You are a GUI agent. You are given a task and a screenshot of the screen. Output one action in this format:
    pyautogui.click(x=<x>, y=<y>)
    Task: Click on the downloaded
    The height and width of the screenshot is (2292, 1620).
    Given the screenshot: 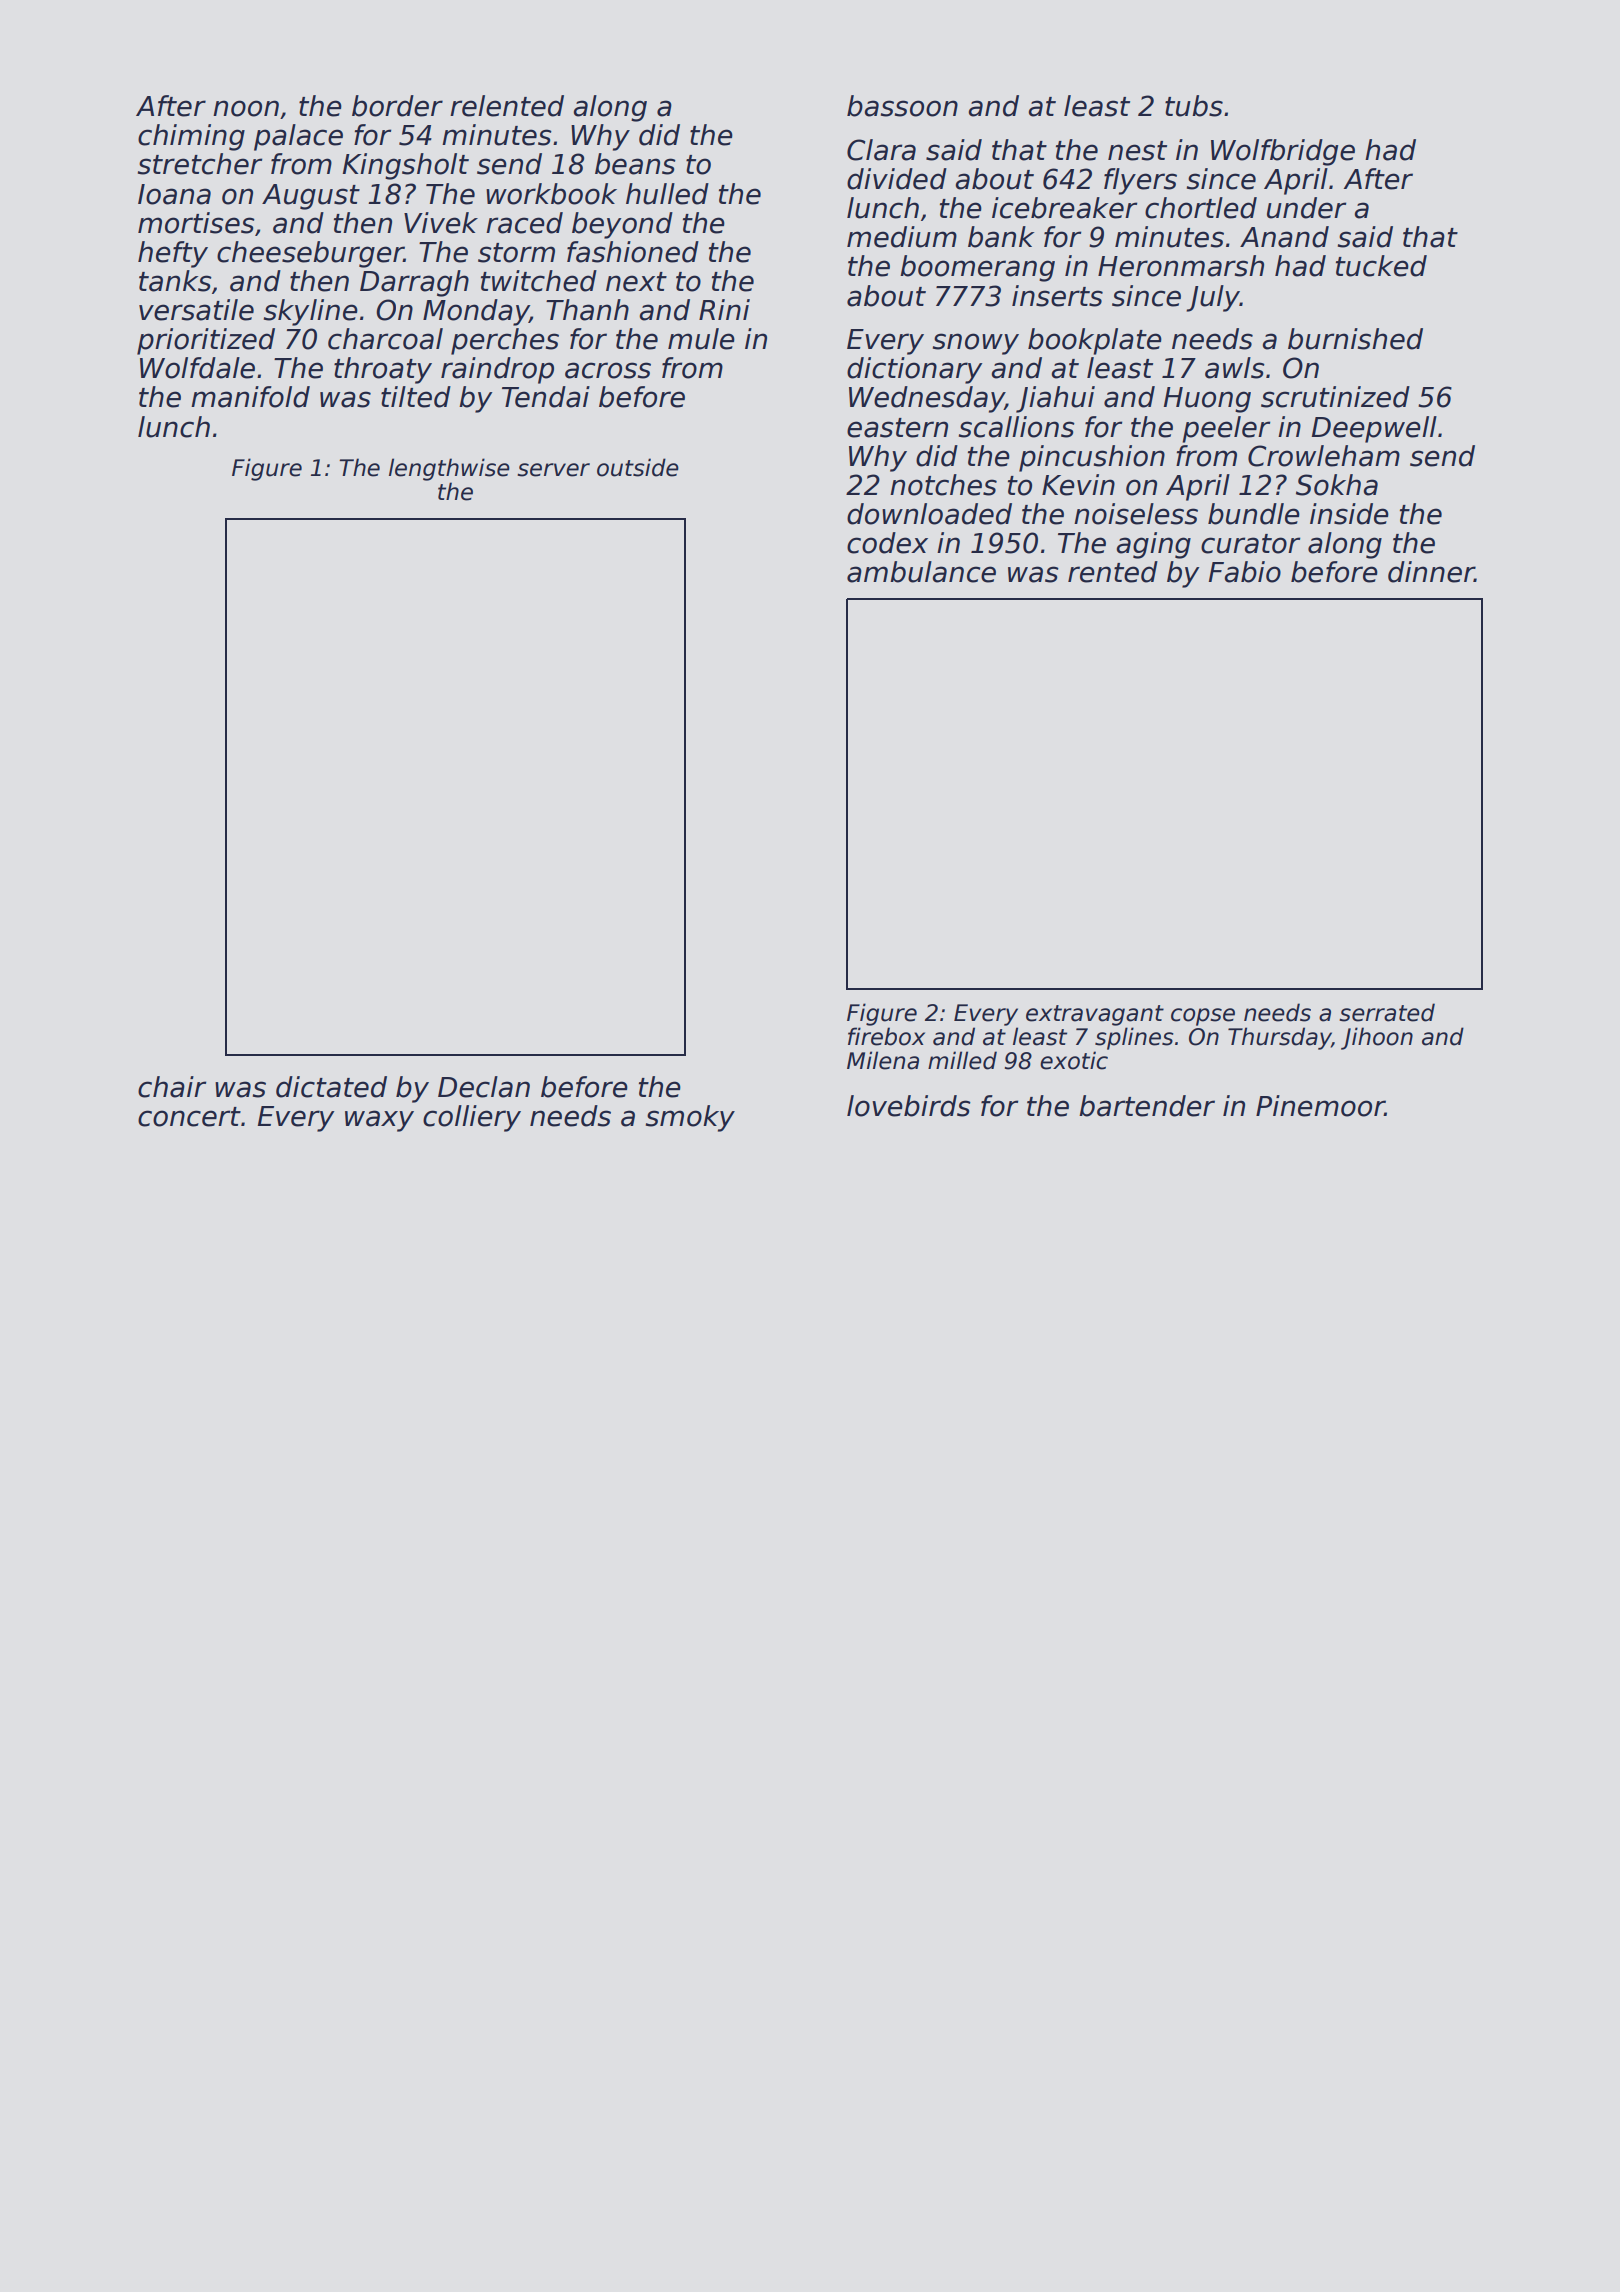 What is the action you would take?
    pyautogui.click(x=929, y=514)
